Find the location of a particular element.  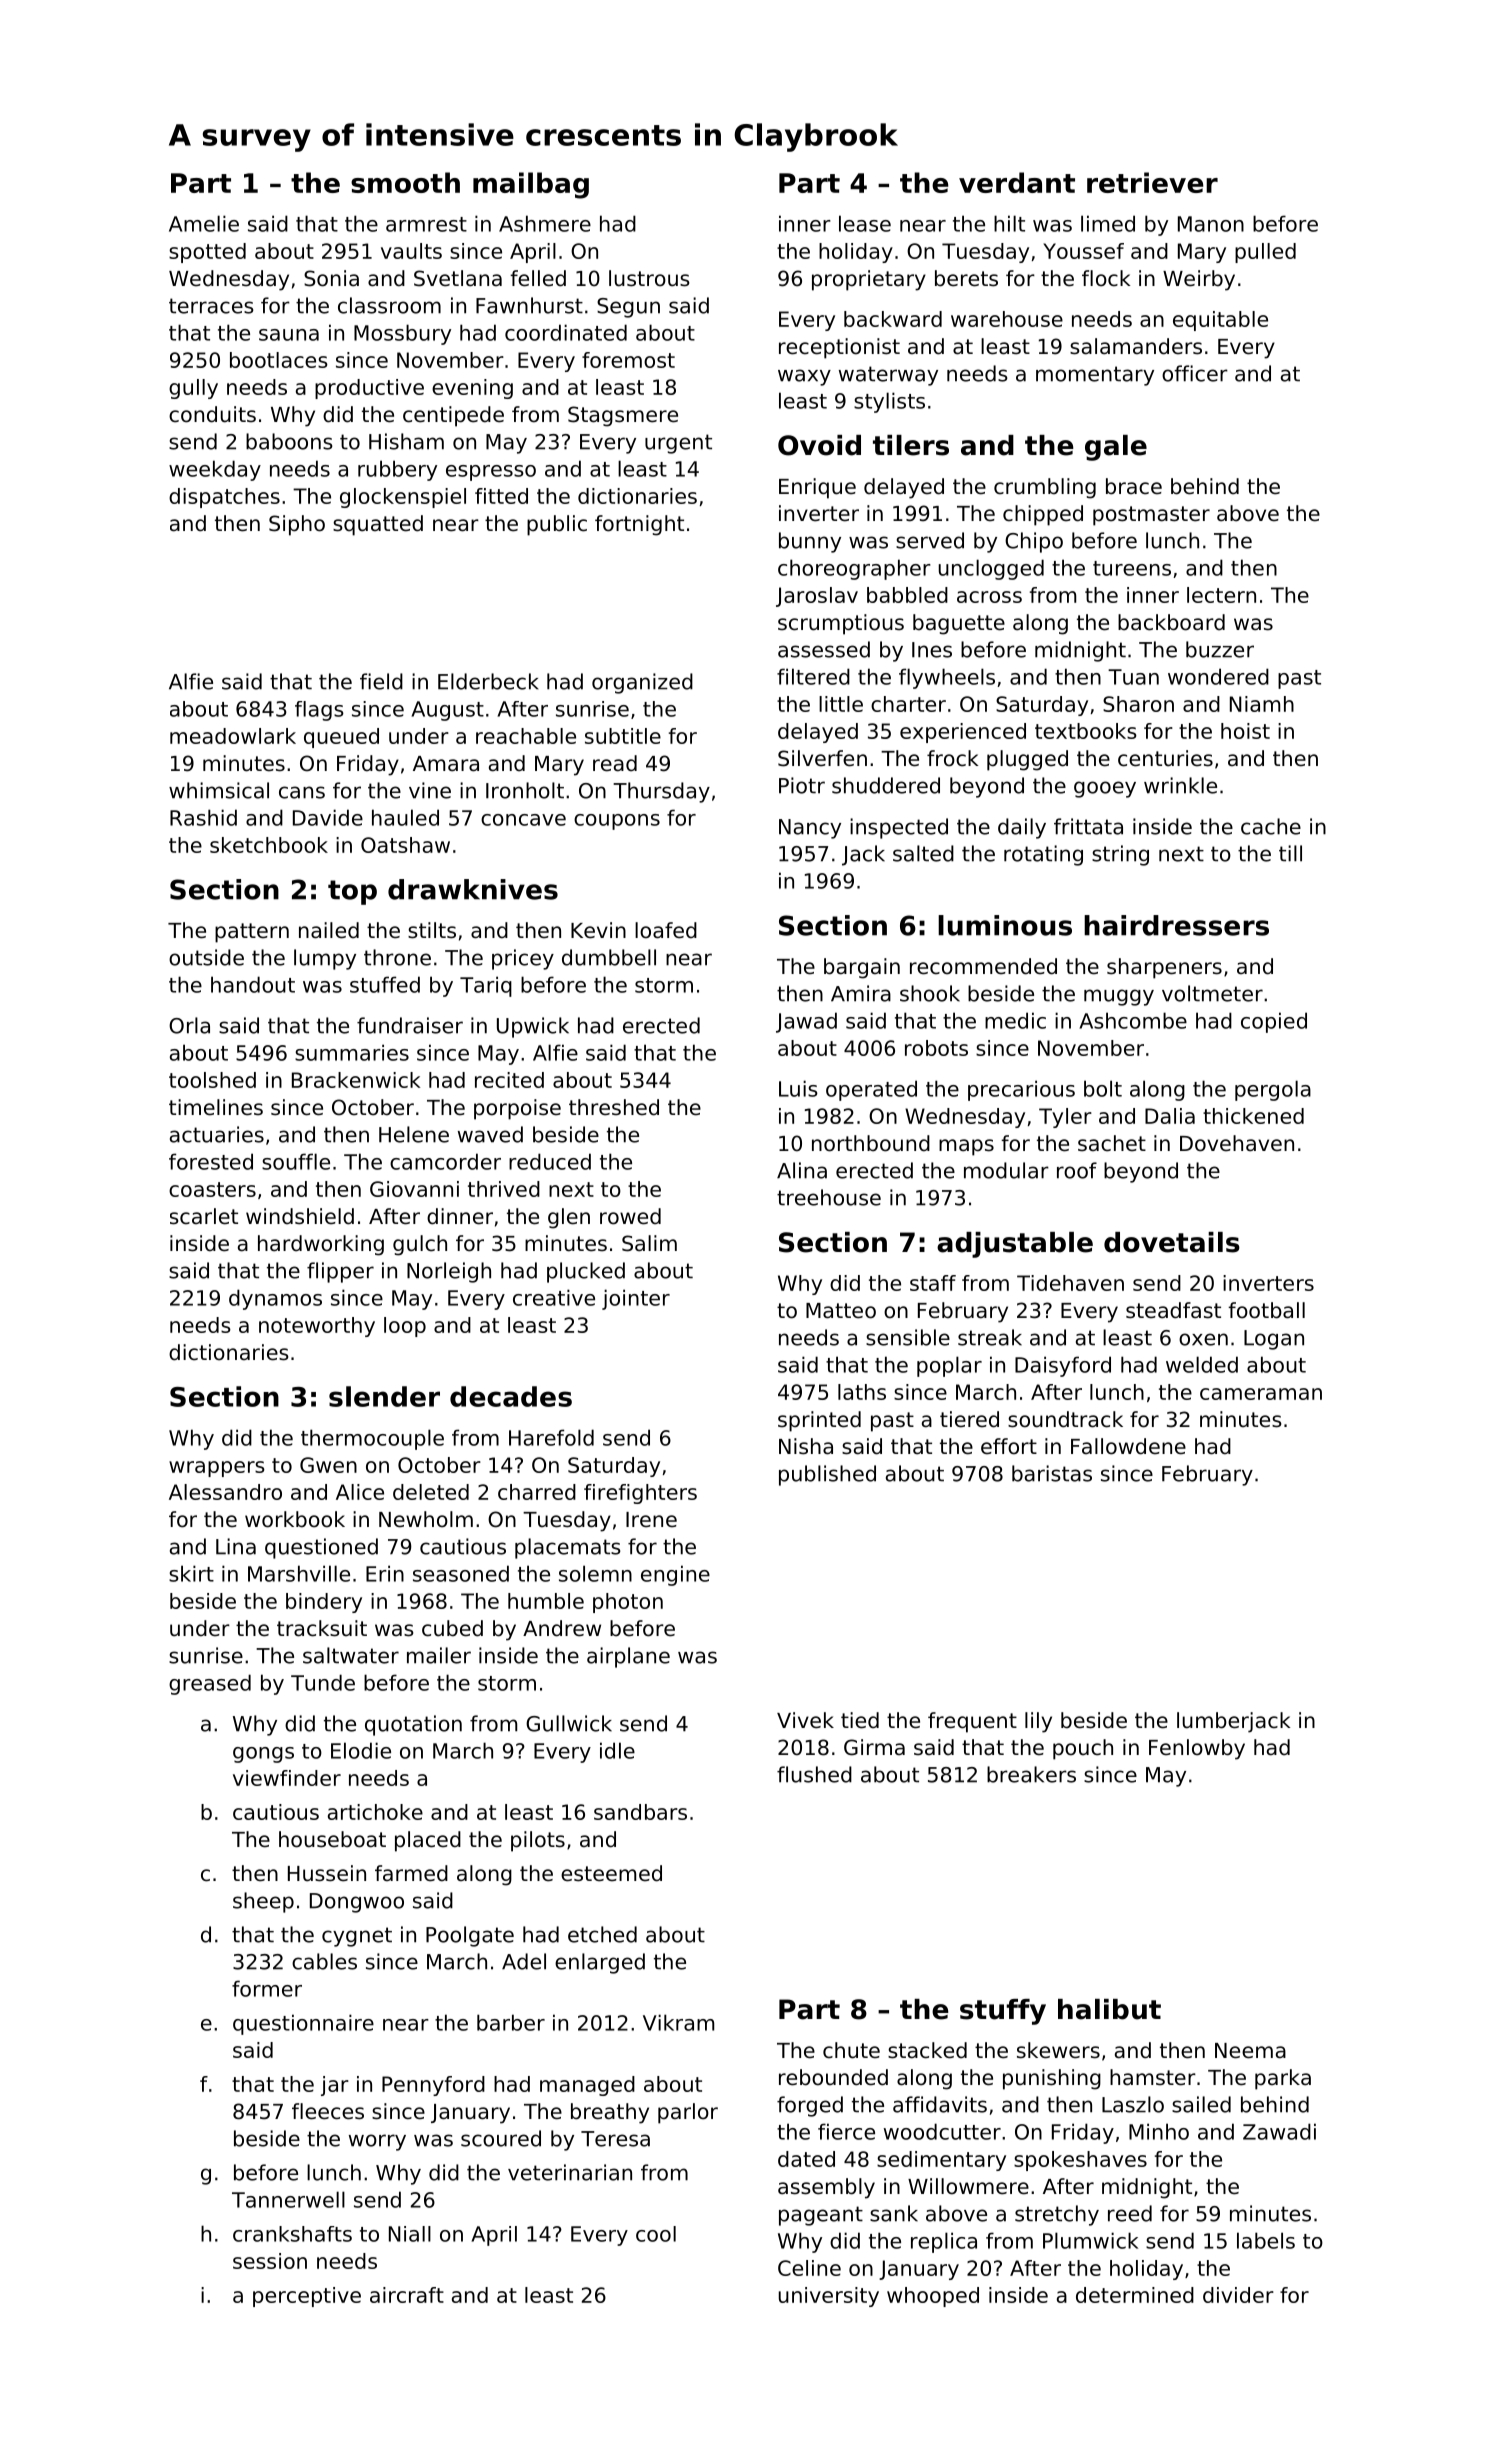

divider is located at coordinates (1238, 2295).
